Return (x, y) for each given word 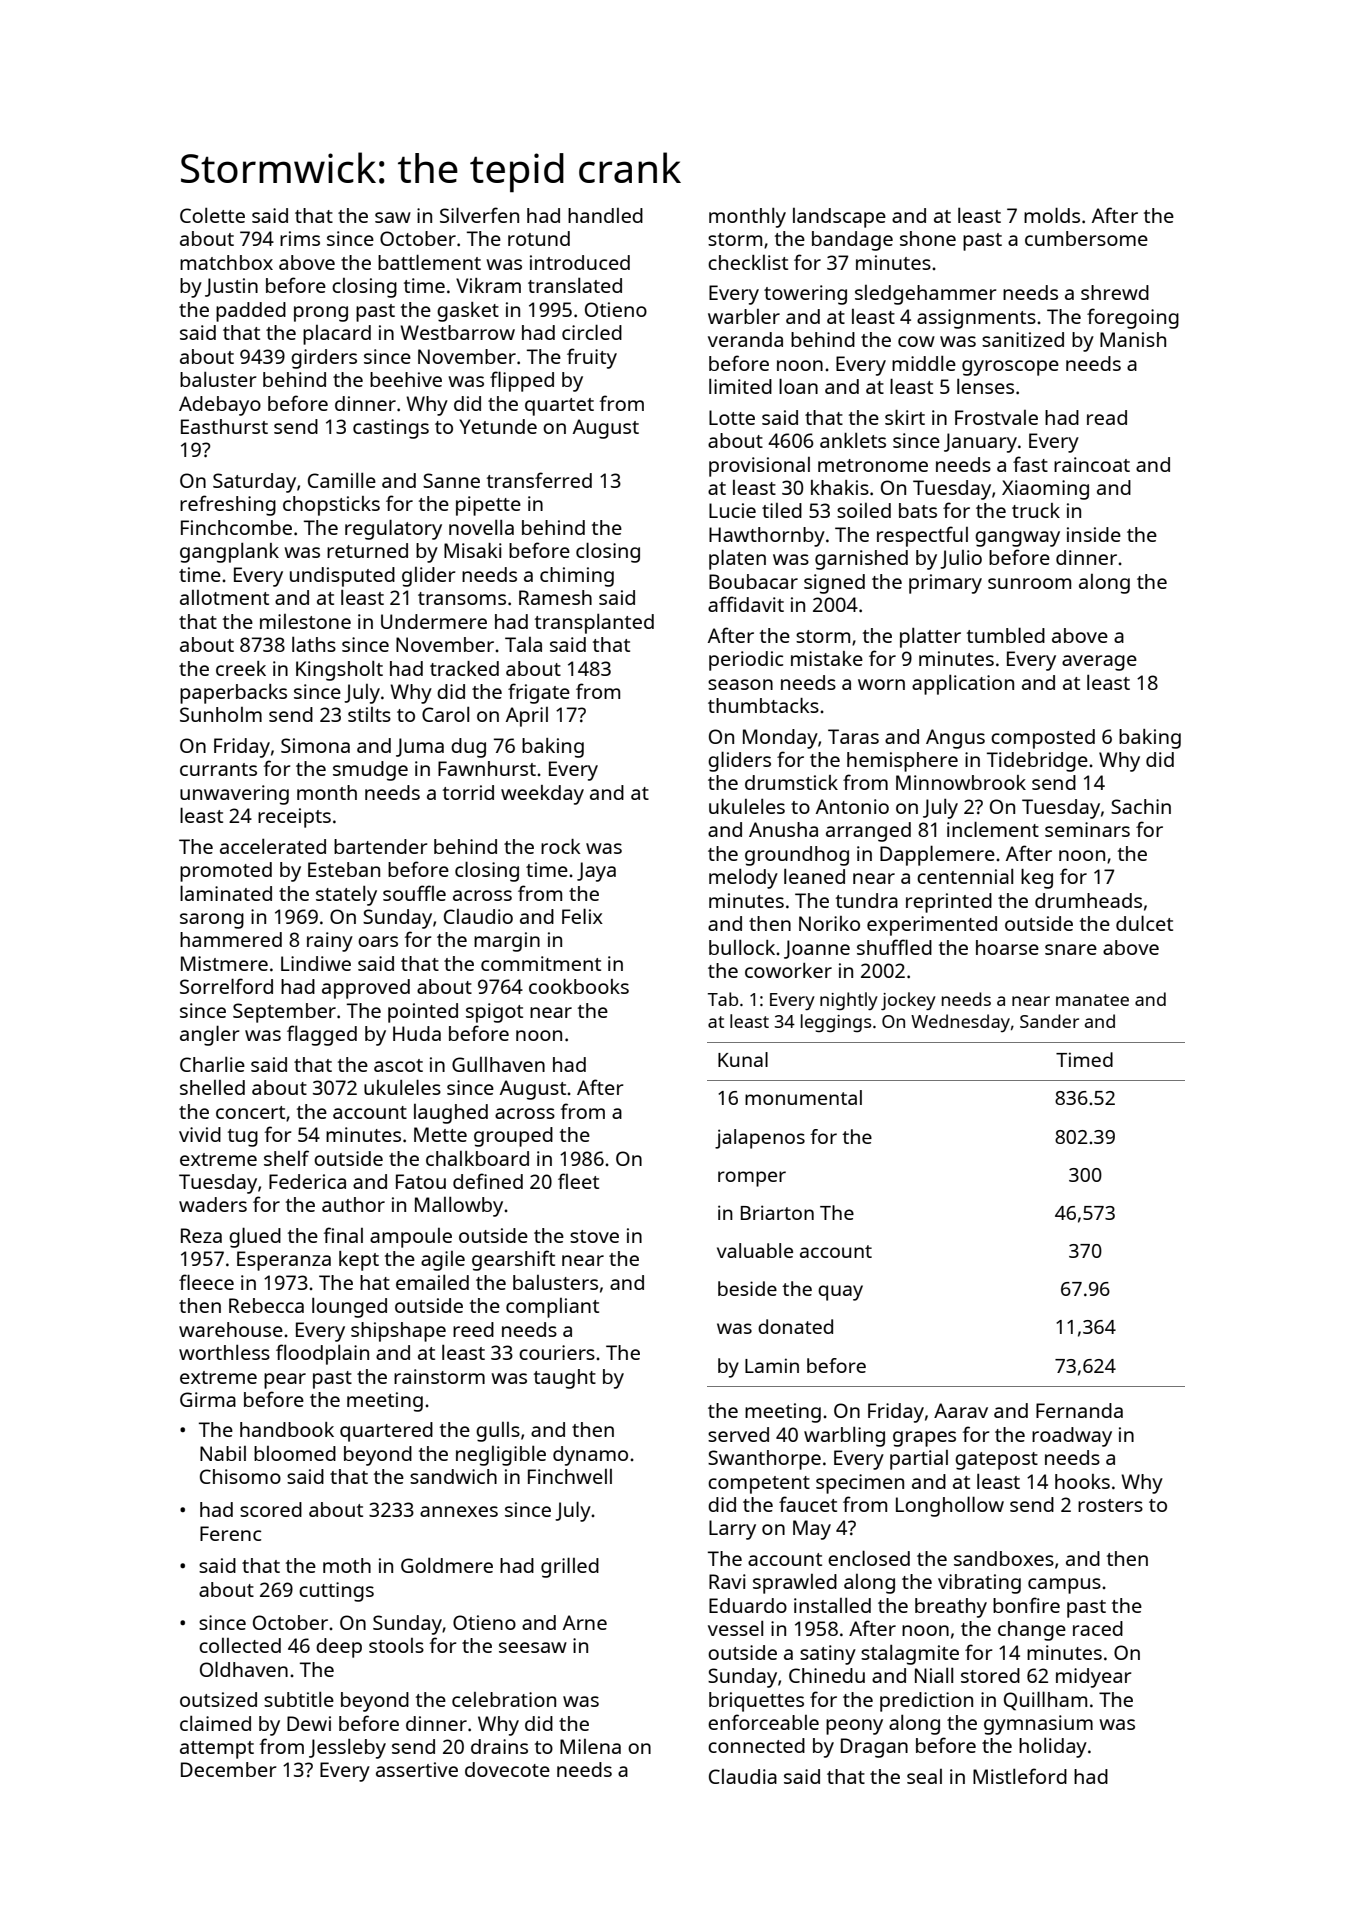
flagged (322, 1035)
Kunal (743, 1059)
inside (1094, 534)
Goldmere (447, 1565)
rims (300, 238)
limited (740, 386)
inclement (993, 829)
